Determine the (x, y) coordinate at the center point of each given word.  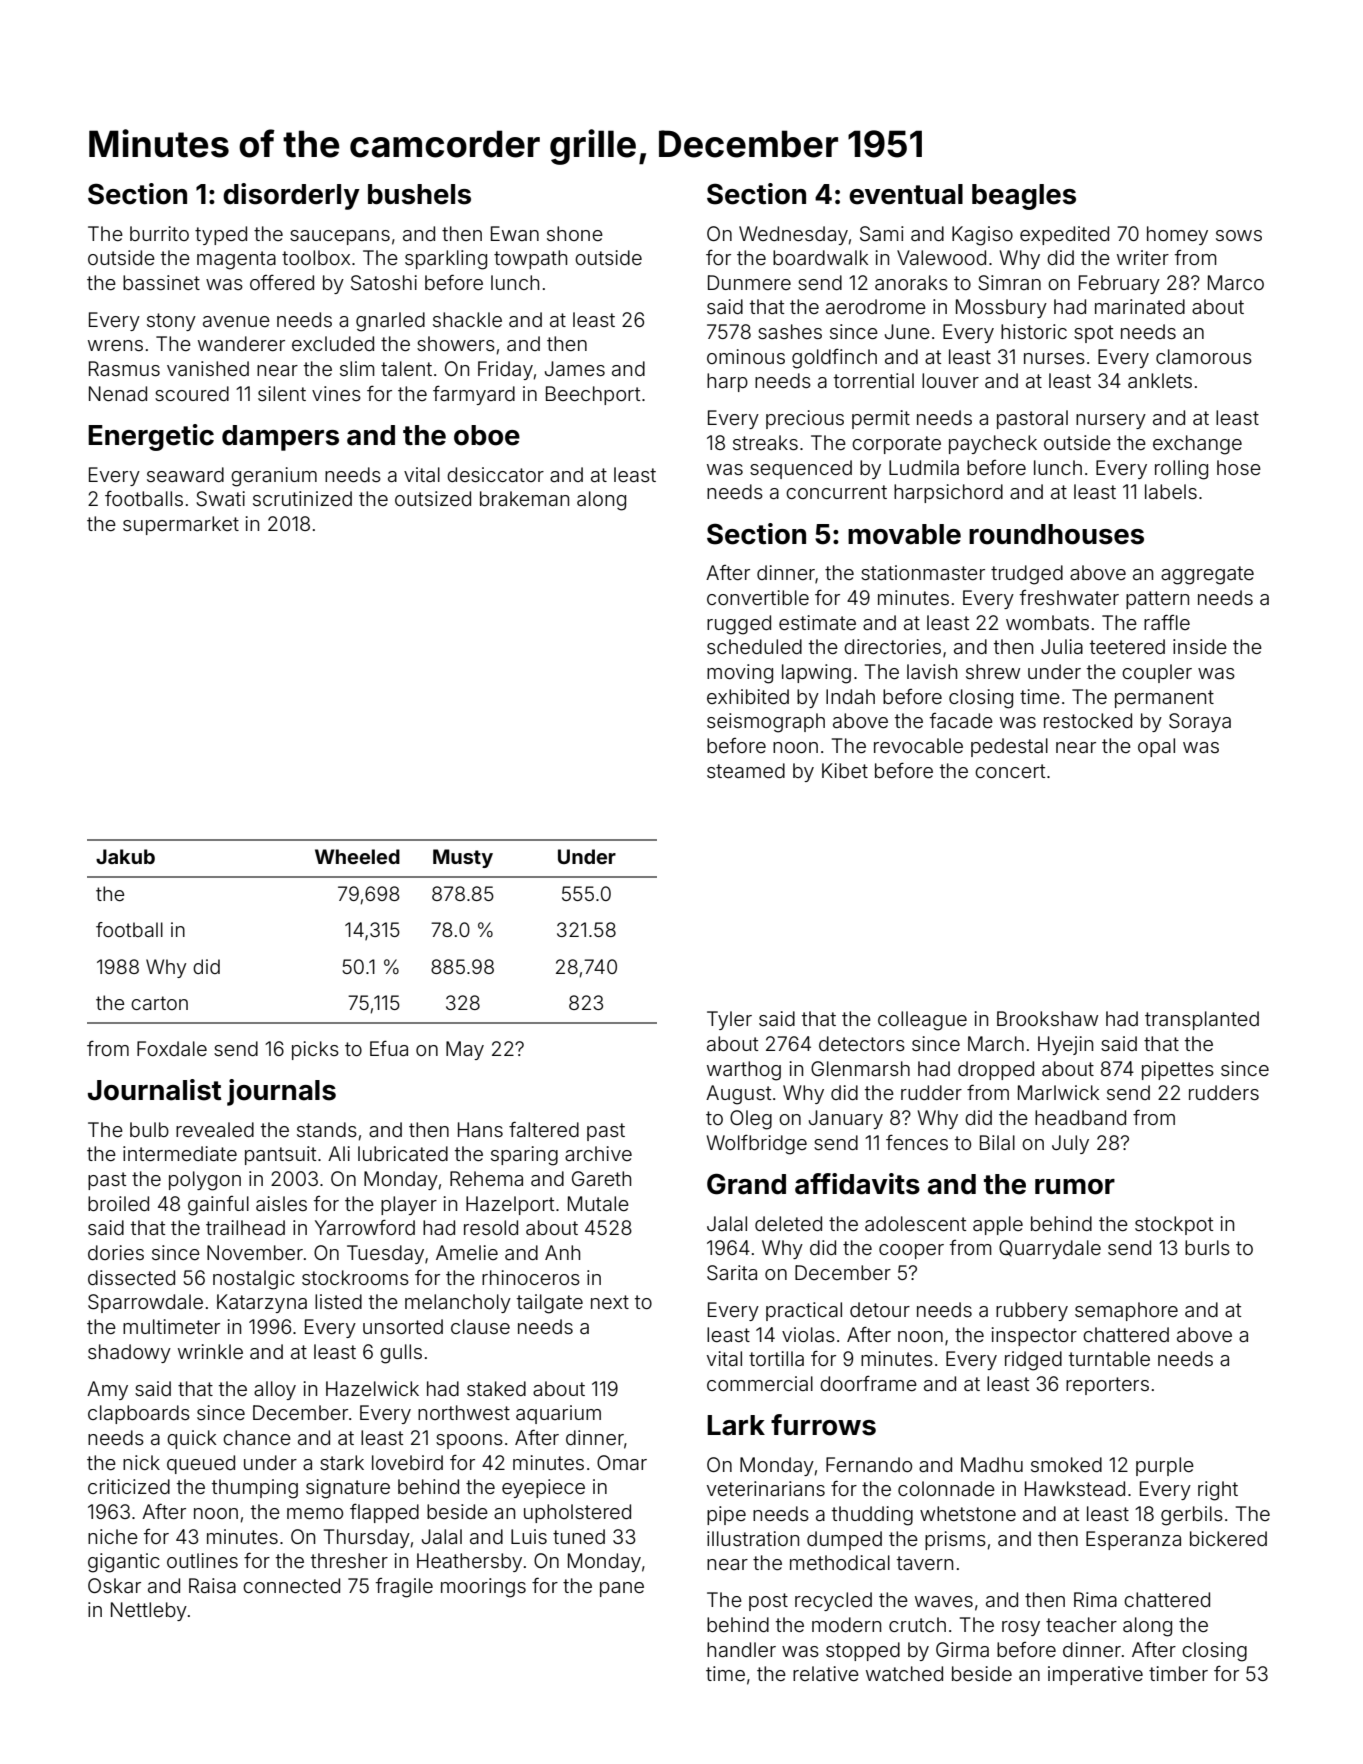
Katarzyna (262, 1303)
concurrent (836, 492)
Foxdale (172, 1048)
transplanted (1202, 1020)
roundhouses (1056, 534)
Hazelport (510, 1205)
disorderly (291, 196)
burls (1207, 1247)
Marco (1236, 282)
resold (491, 1227)
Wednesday (793, 235)
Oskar (114, 1585)
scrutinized (302, 498)
